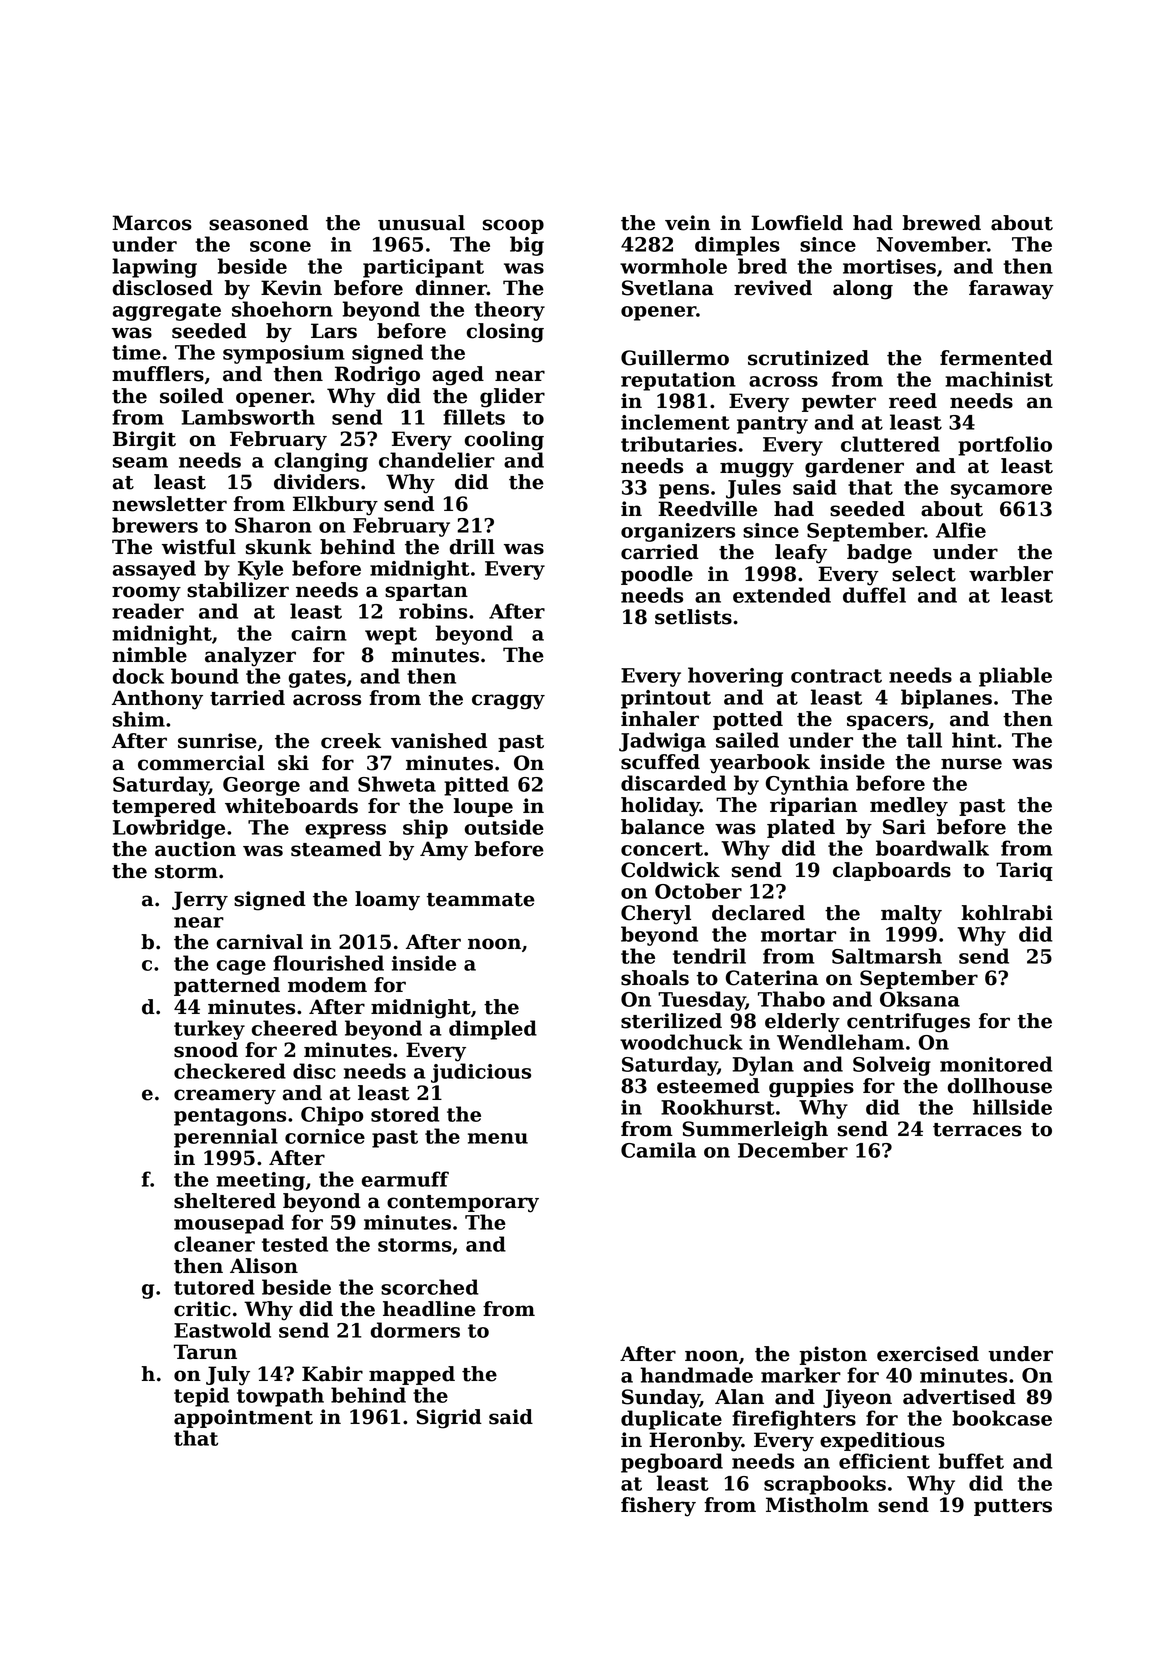  I want to click on brewed, so click(941, 223).
